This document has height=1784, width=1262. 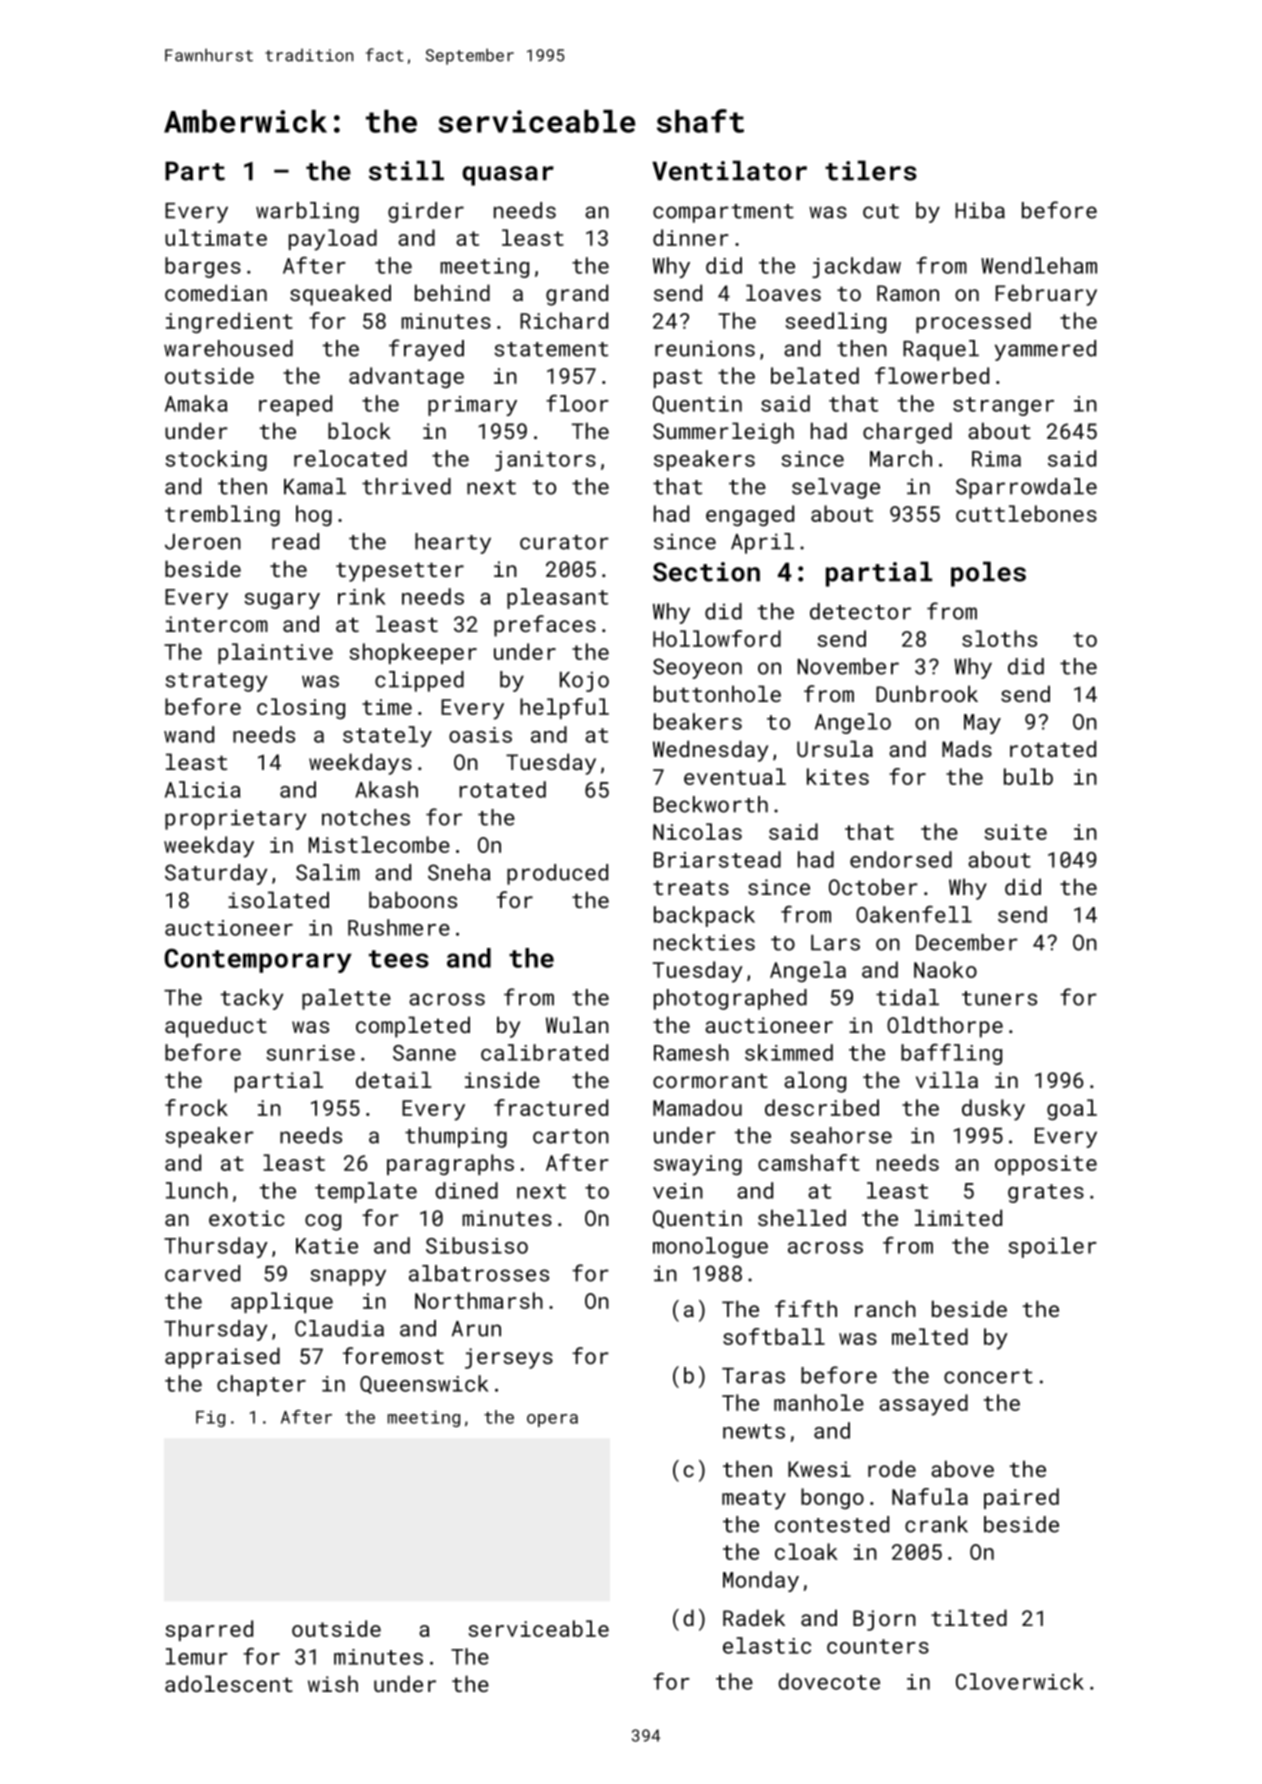 What do you see at coordinates (258, 960) in the document?
I see `Contemporary` at bounding box center [258, 960].
